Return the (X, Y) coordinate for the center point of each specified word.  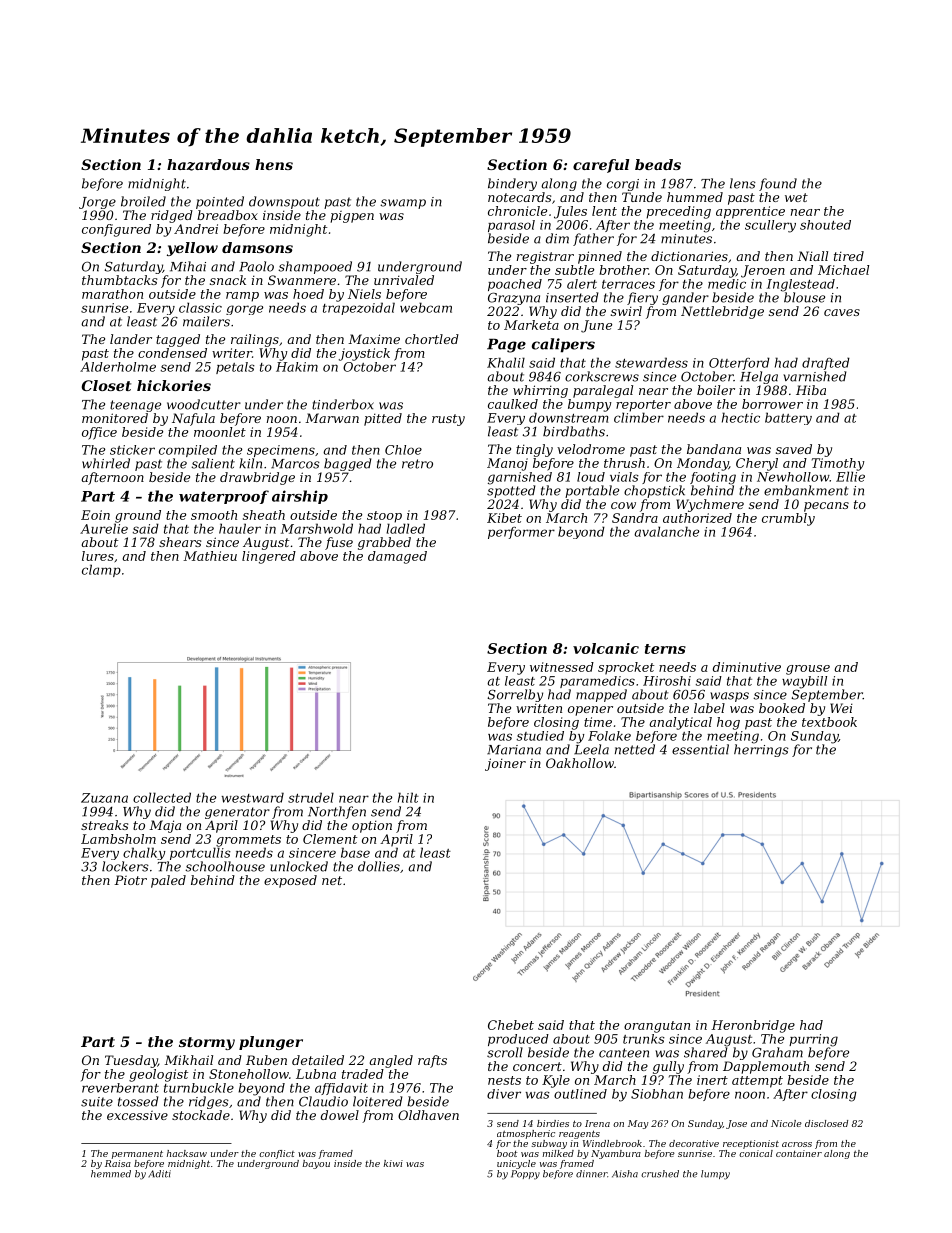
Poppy (525, 1175)
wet (796, 197)
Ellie (850, 476)
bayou (316, 1164)
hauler (240, 528)
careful (601, 166)
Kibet (504, 518)
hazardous (208, 165)
